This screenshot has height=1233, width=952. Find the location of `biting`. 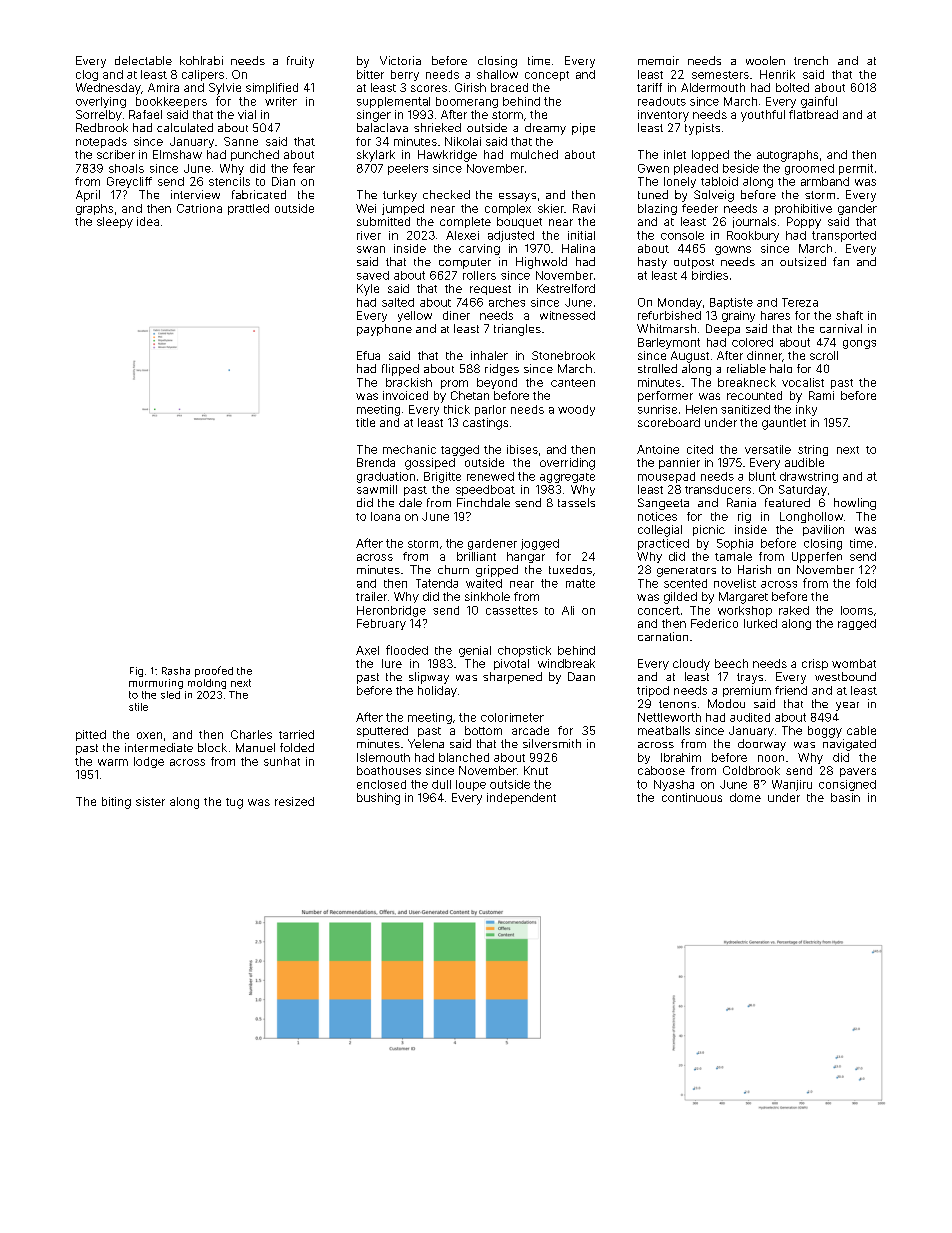

biting is located at coordinates (116, 803).
